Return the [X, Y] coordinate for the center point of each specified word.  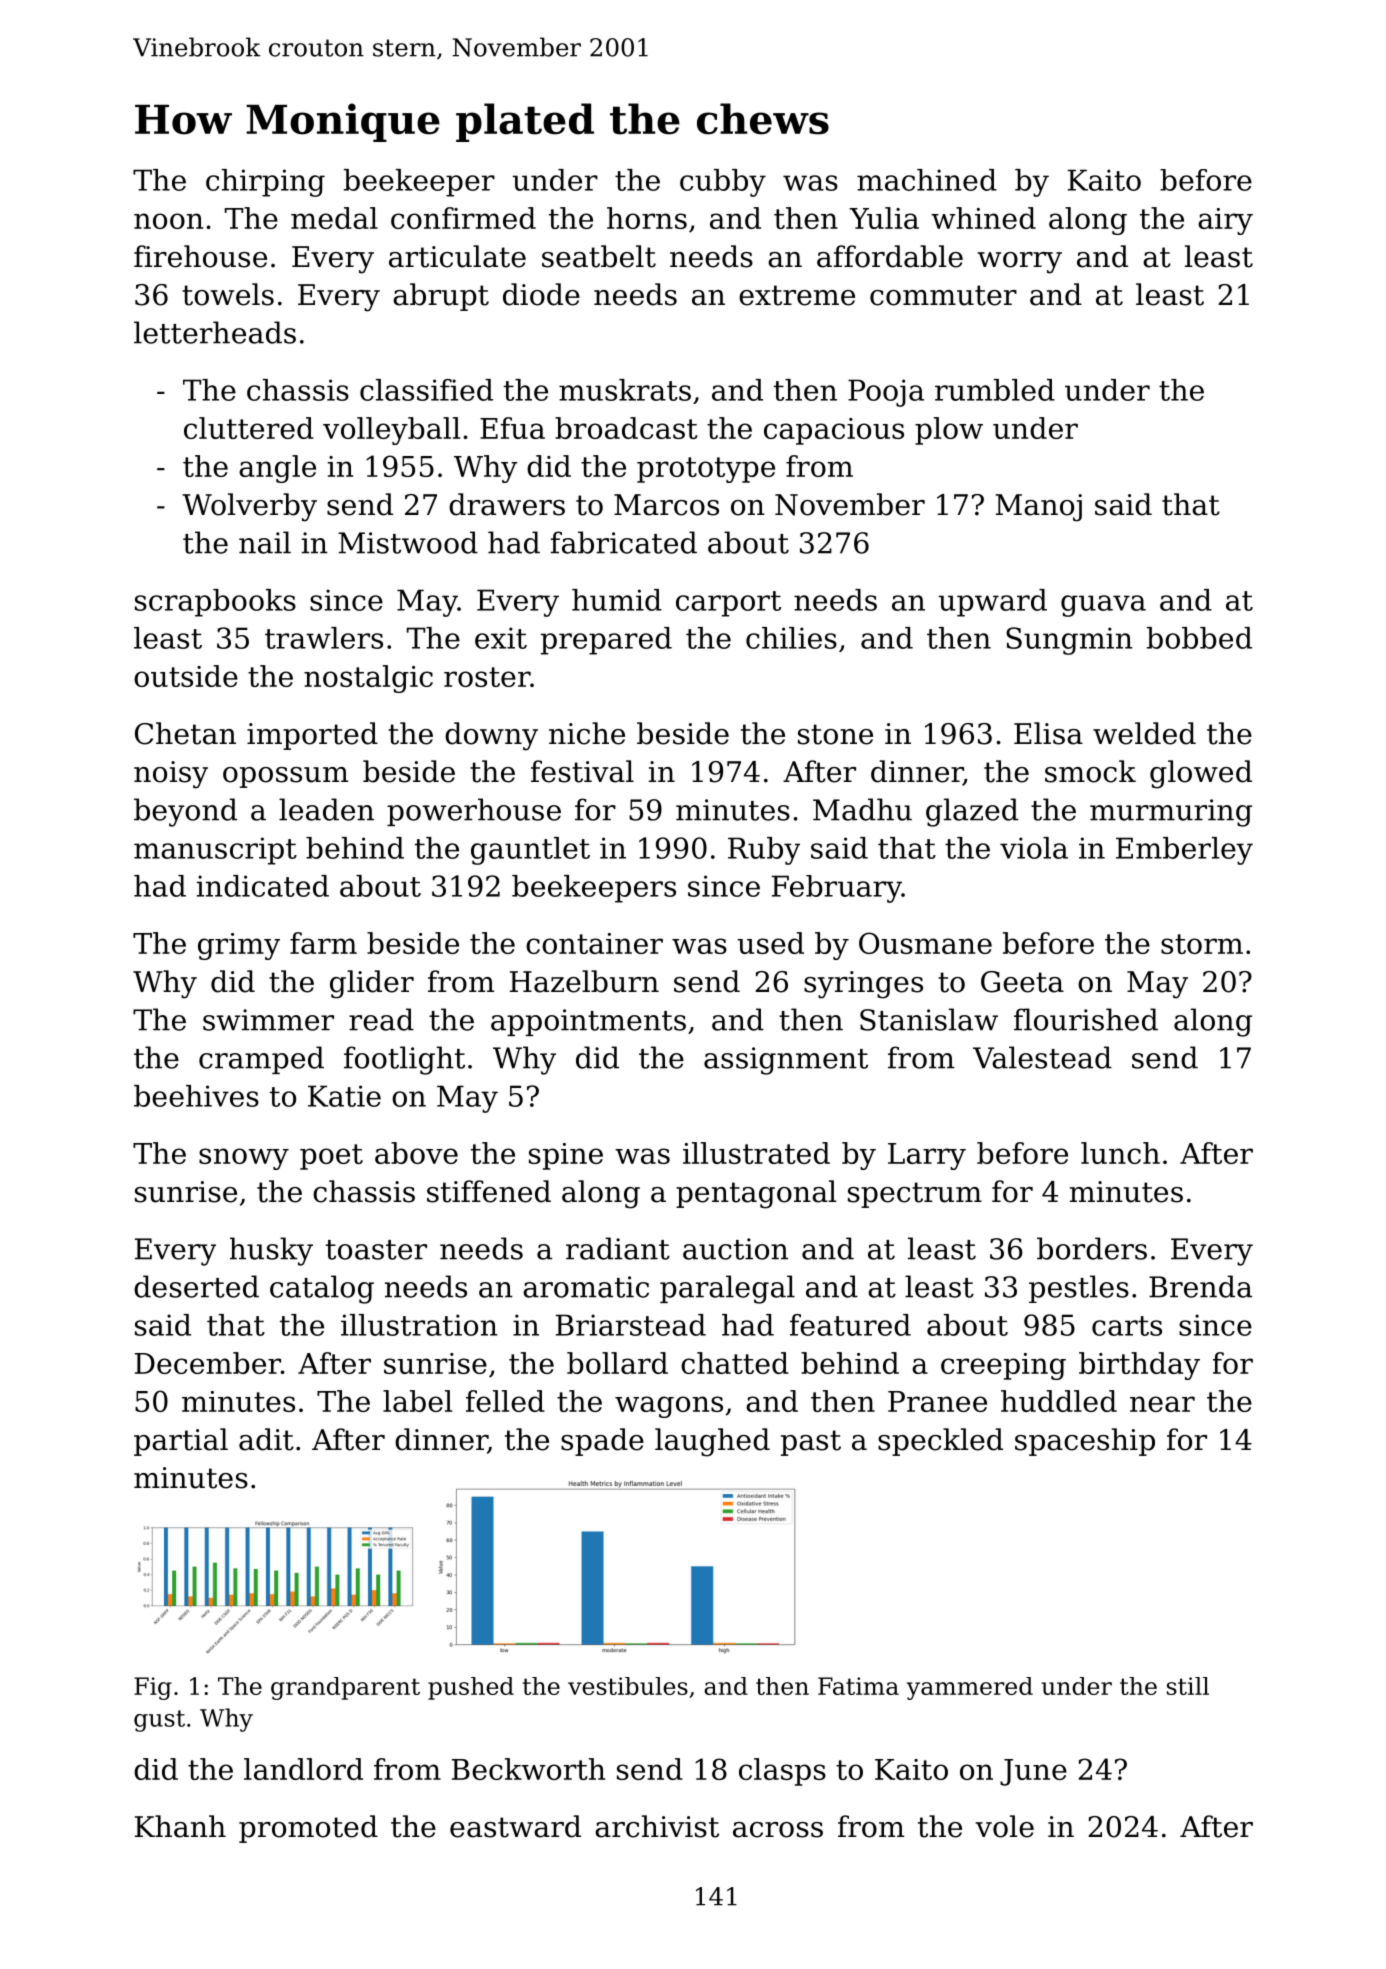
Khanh [180, 1826]
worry [1020, 263]
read [381, 1019]
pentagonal [756, 1194]
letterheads [215, 332]
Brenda [1200, 1286]
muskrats [625, 390]
